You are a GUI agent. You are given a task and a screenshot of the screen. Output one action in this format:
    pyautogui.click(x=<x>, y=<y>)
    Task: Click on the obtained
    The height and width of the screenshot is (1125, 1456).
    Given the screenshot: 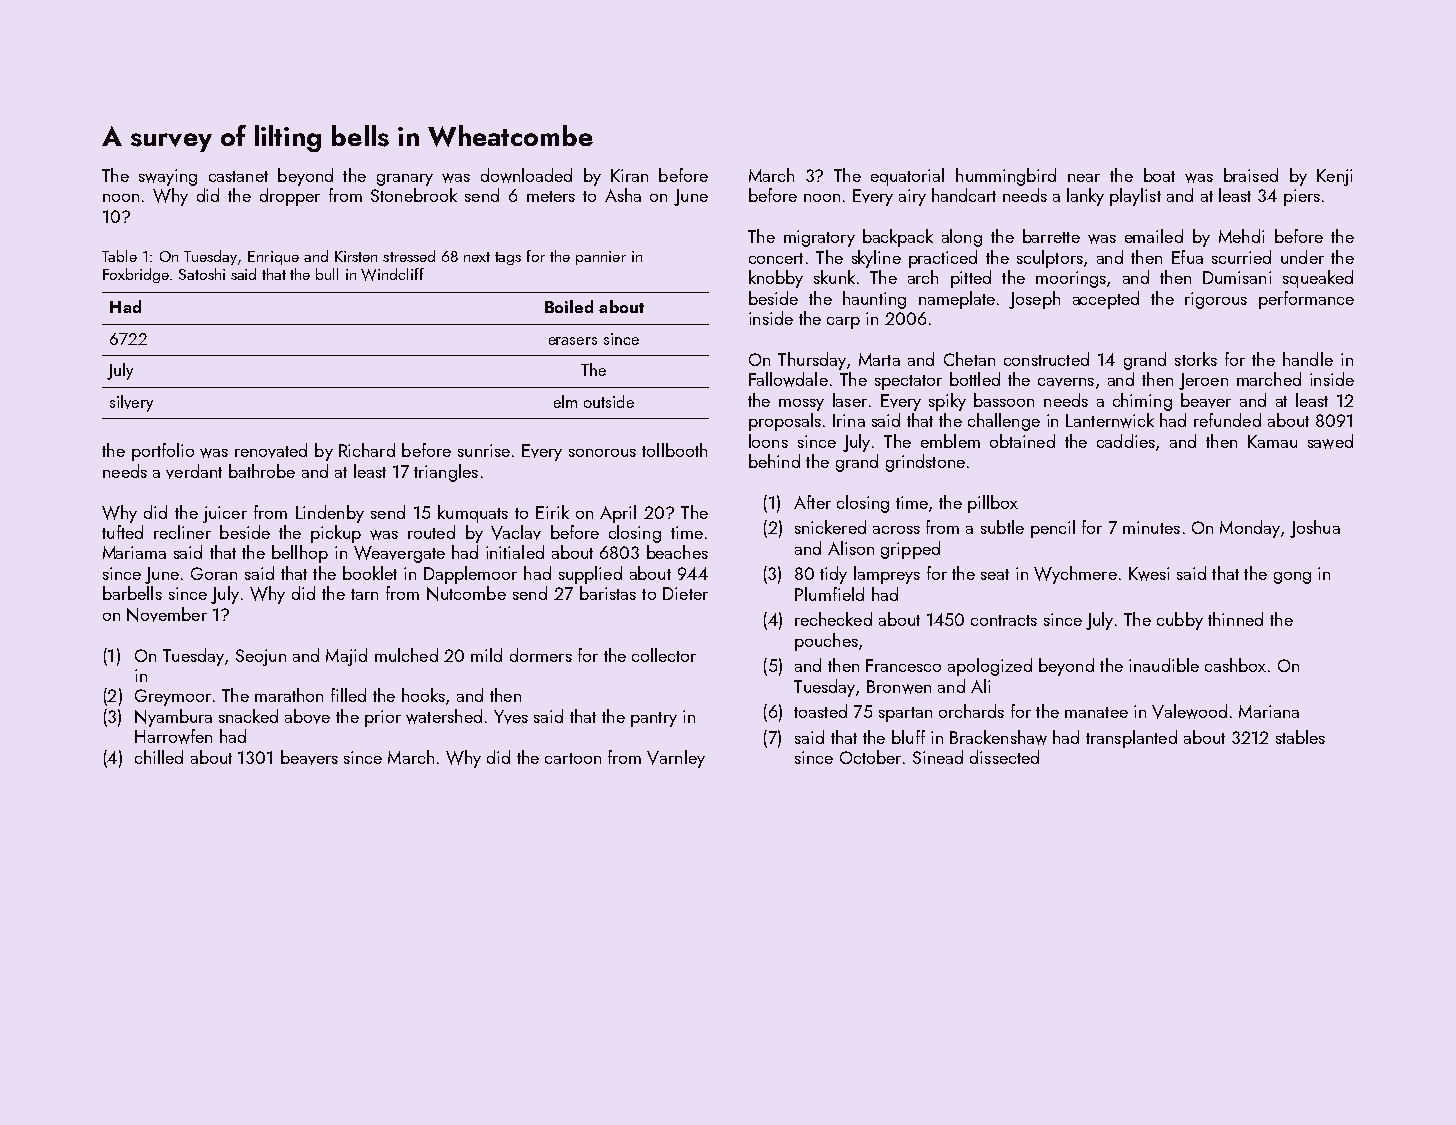 What is the action you would take?
    pyautogui.click(x=1022, y=441)
